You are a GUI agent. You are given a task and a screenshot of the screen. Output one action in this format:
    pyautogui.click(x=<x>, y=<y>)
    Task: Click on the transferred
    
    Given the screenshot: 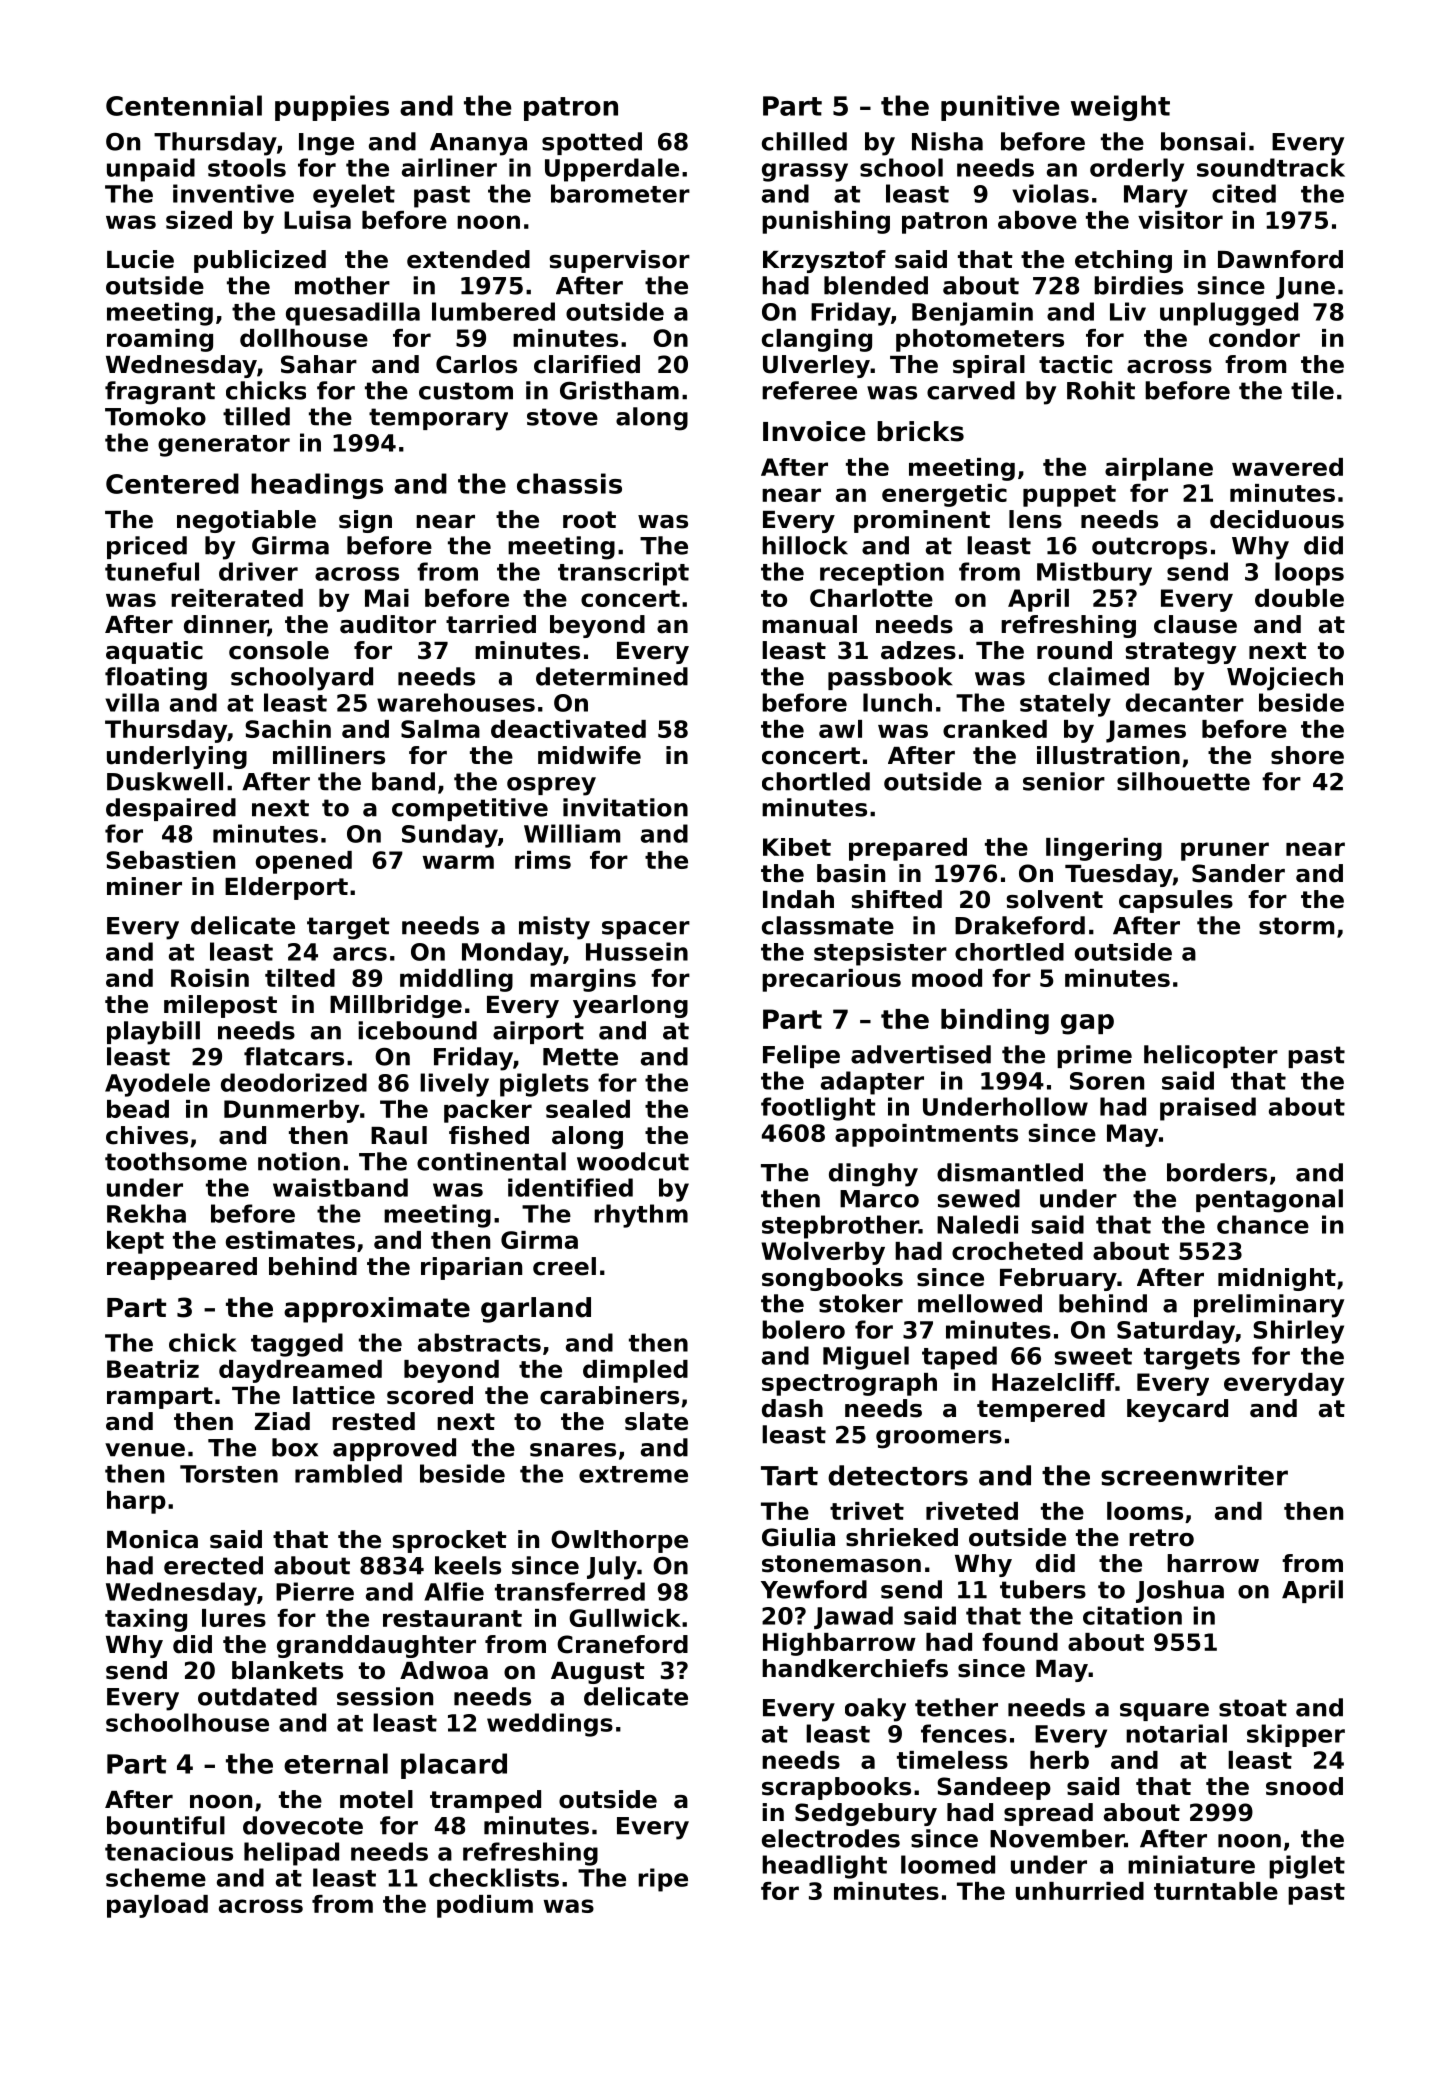 What is the action you would take?
    pyautogui.click(x=570, y=1591)
